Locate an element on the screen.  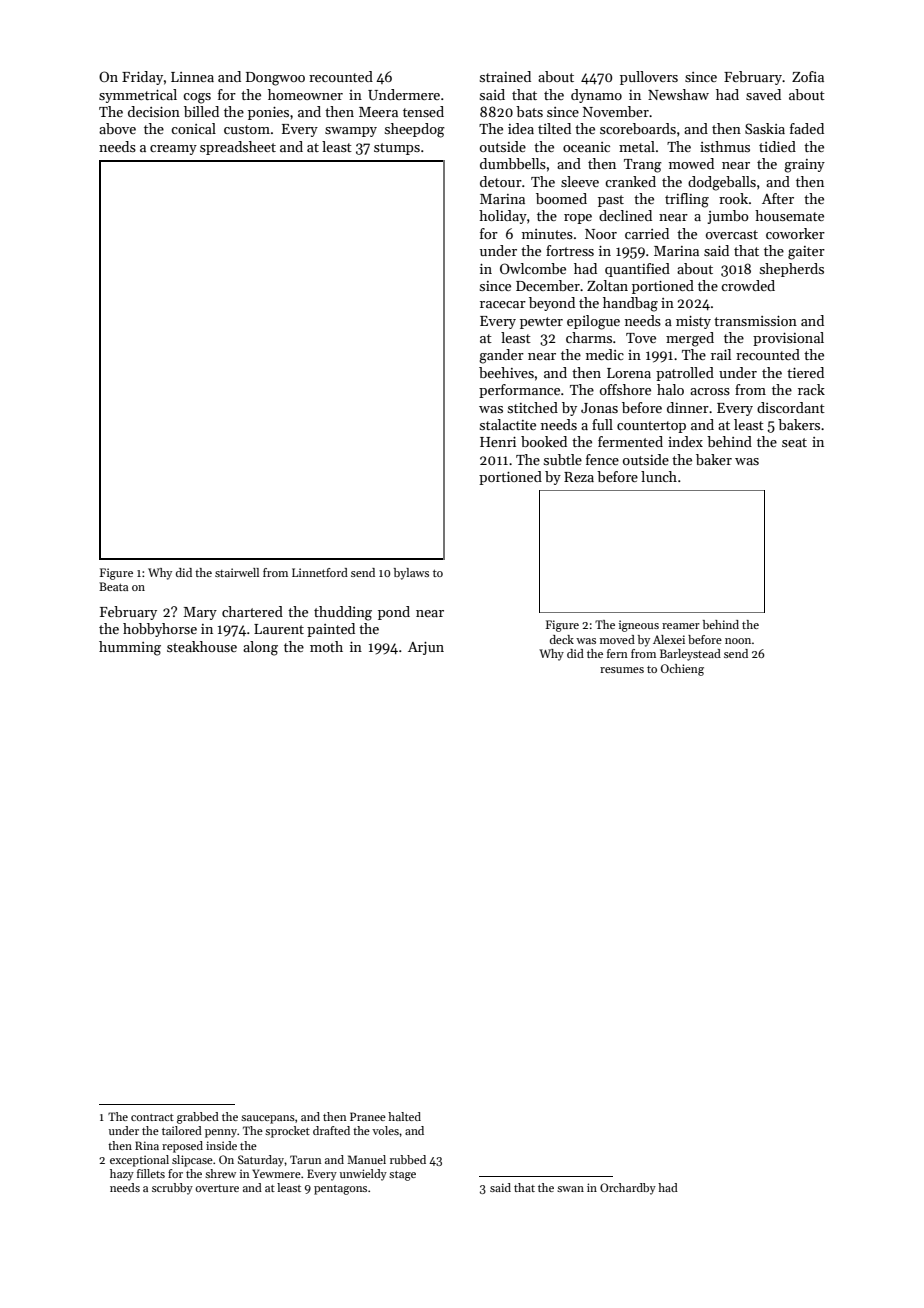
Arjun is located at coordinates (426, 648).
